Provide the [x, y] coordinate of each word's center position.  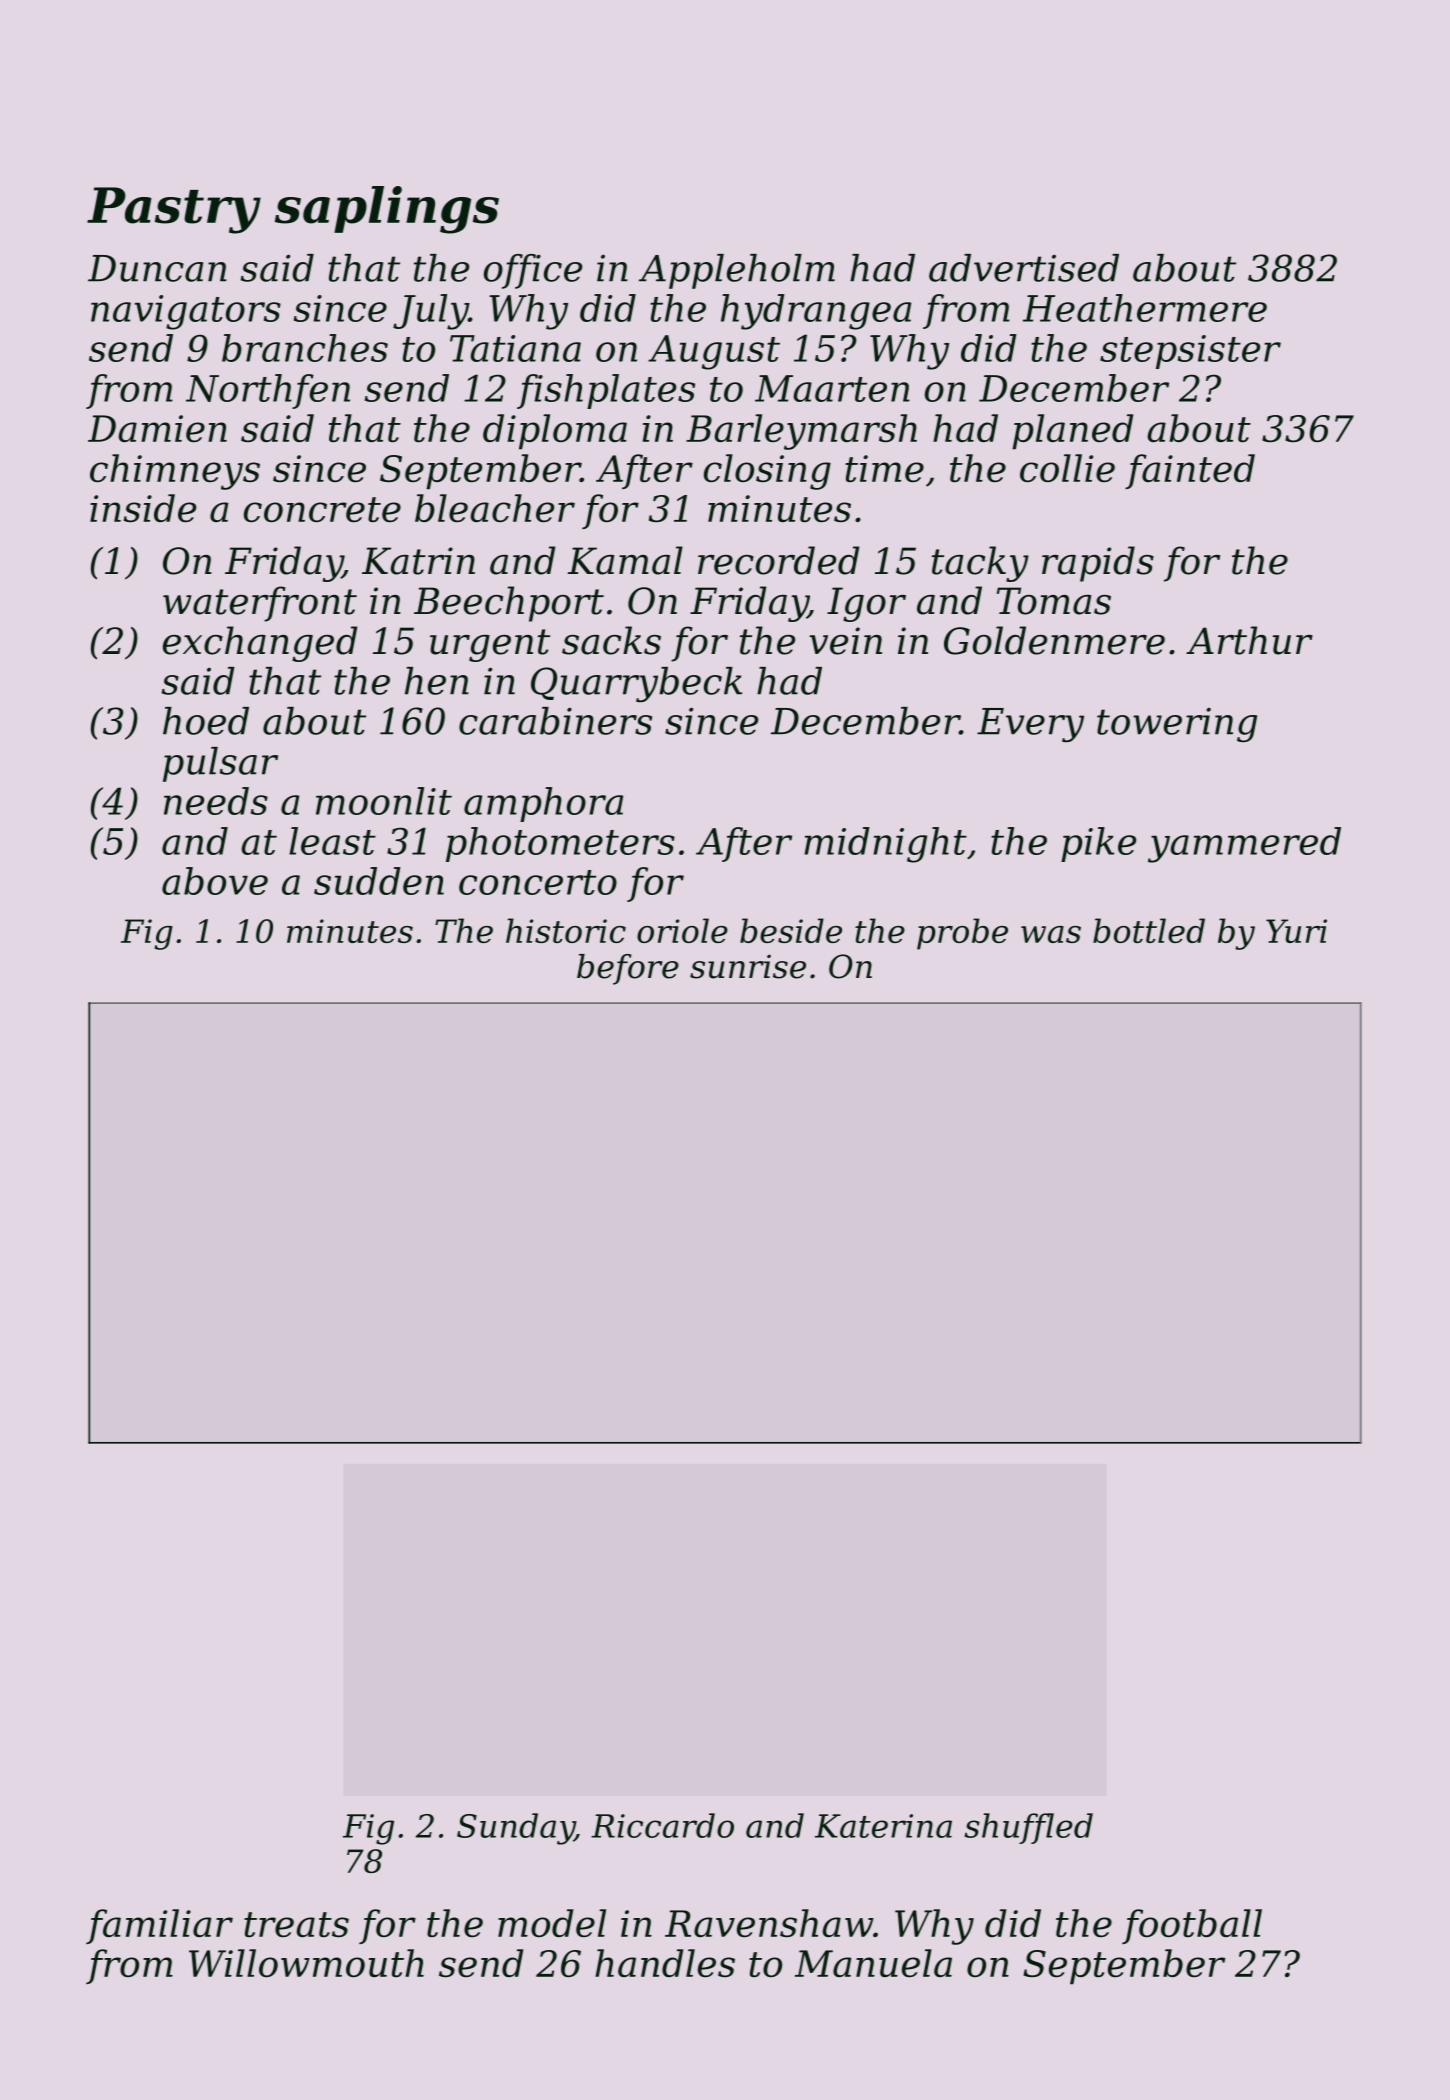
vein [845, 641]
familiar [159, 1926]
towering [1177, 725]
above [215, 881]
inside [143, 508]
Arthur [1249, 640]
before [628, 969]
